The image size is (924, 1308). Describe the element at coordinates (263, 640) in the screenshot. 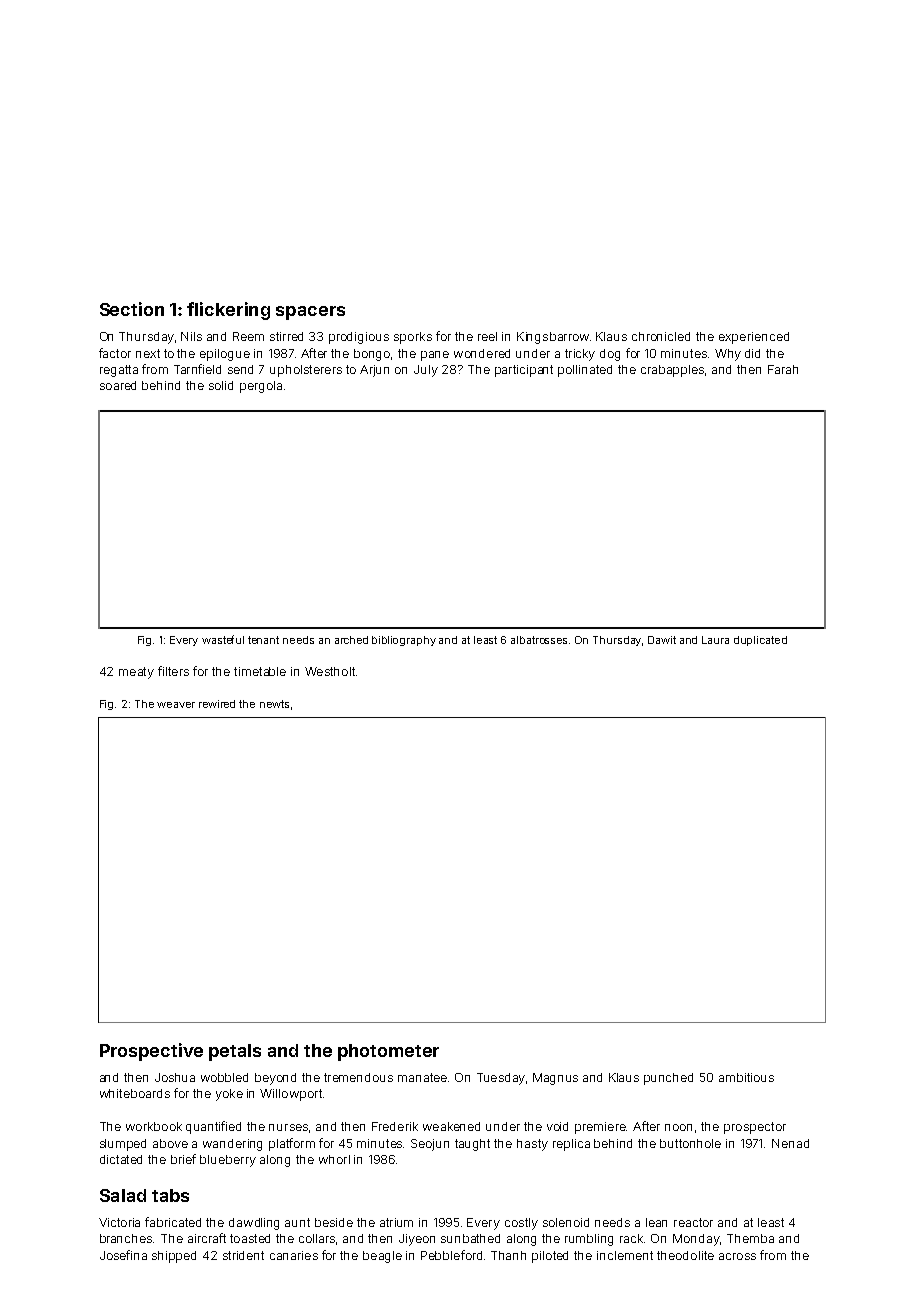

I see `tenant` at that location.
